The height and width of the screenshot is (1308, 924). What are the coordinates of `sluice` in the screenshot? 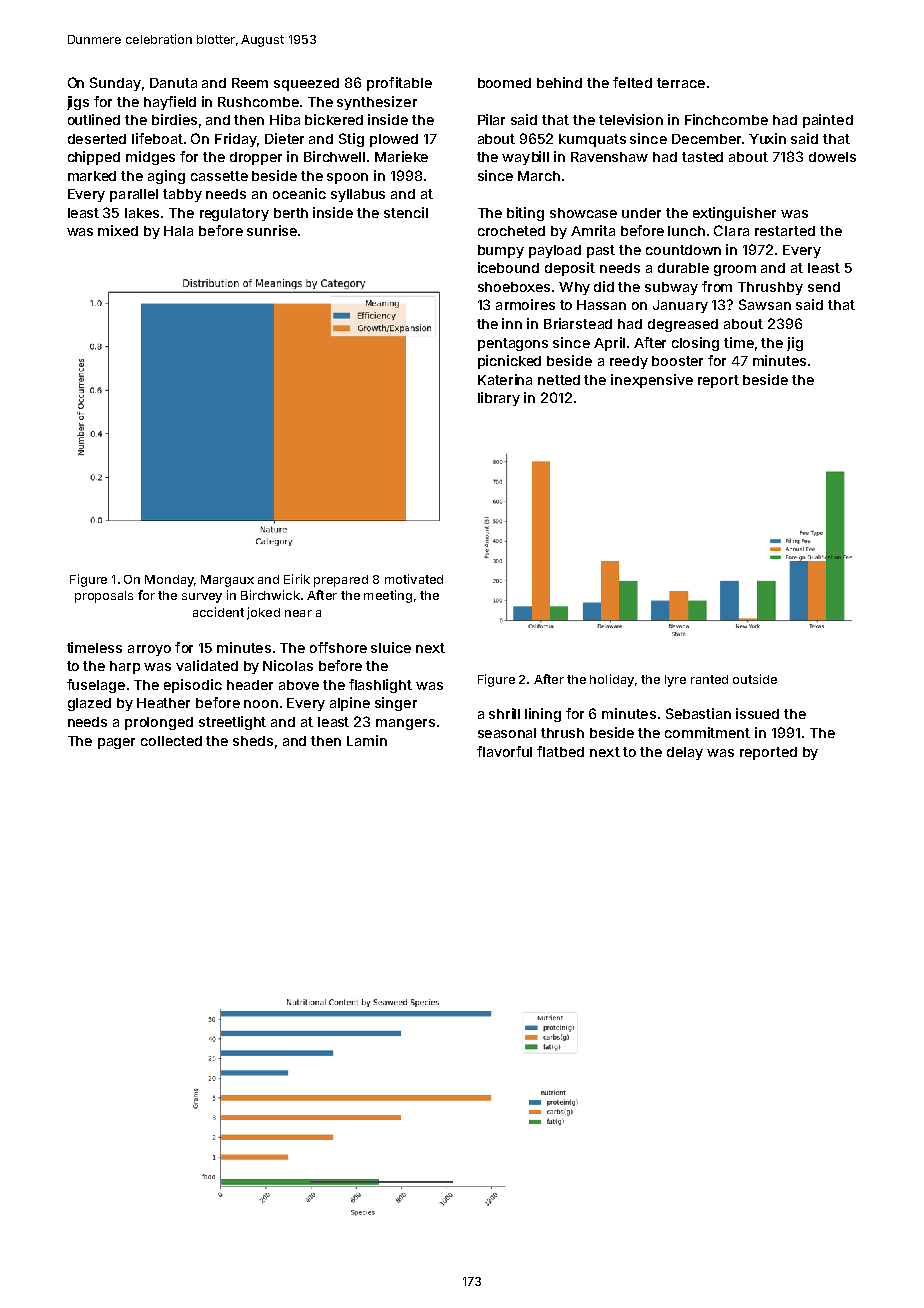 It's located at (391, 647).
